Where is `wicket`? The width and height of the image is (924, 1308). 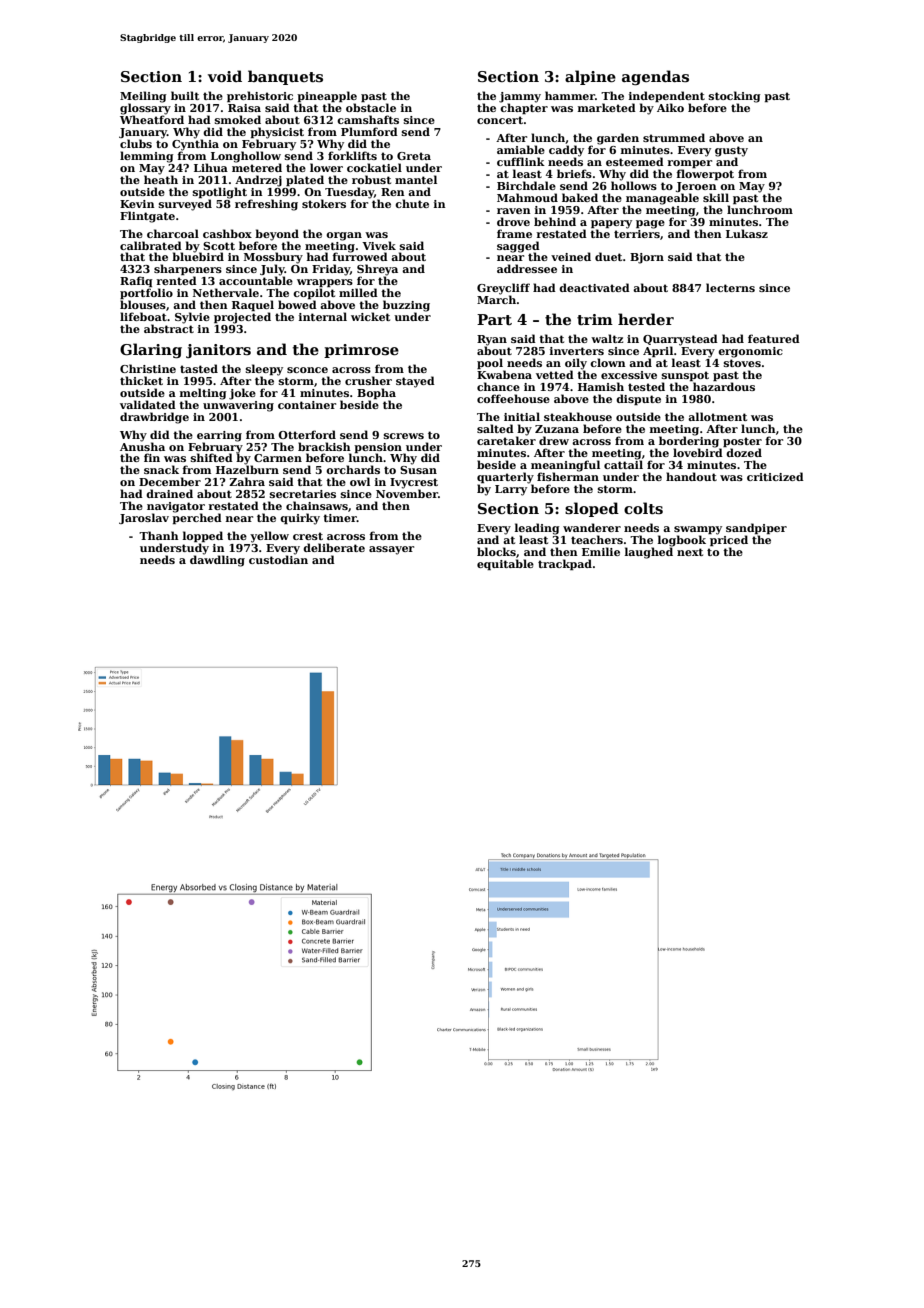
wicket is located at coordinates (370, 316).
